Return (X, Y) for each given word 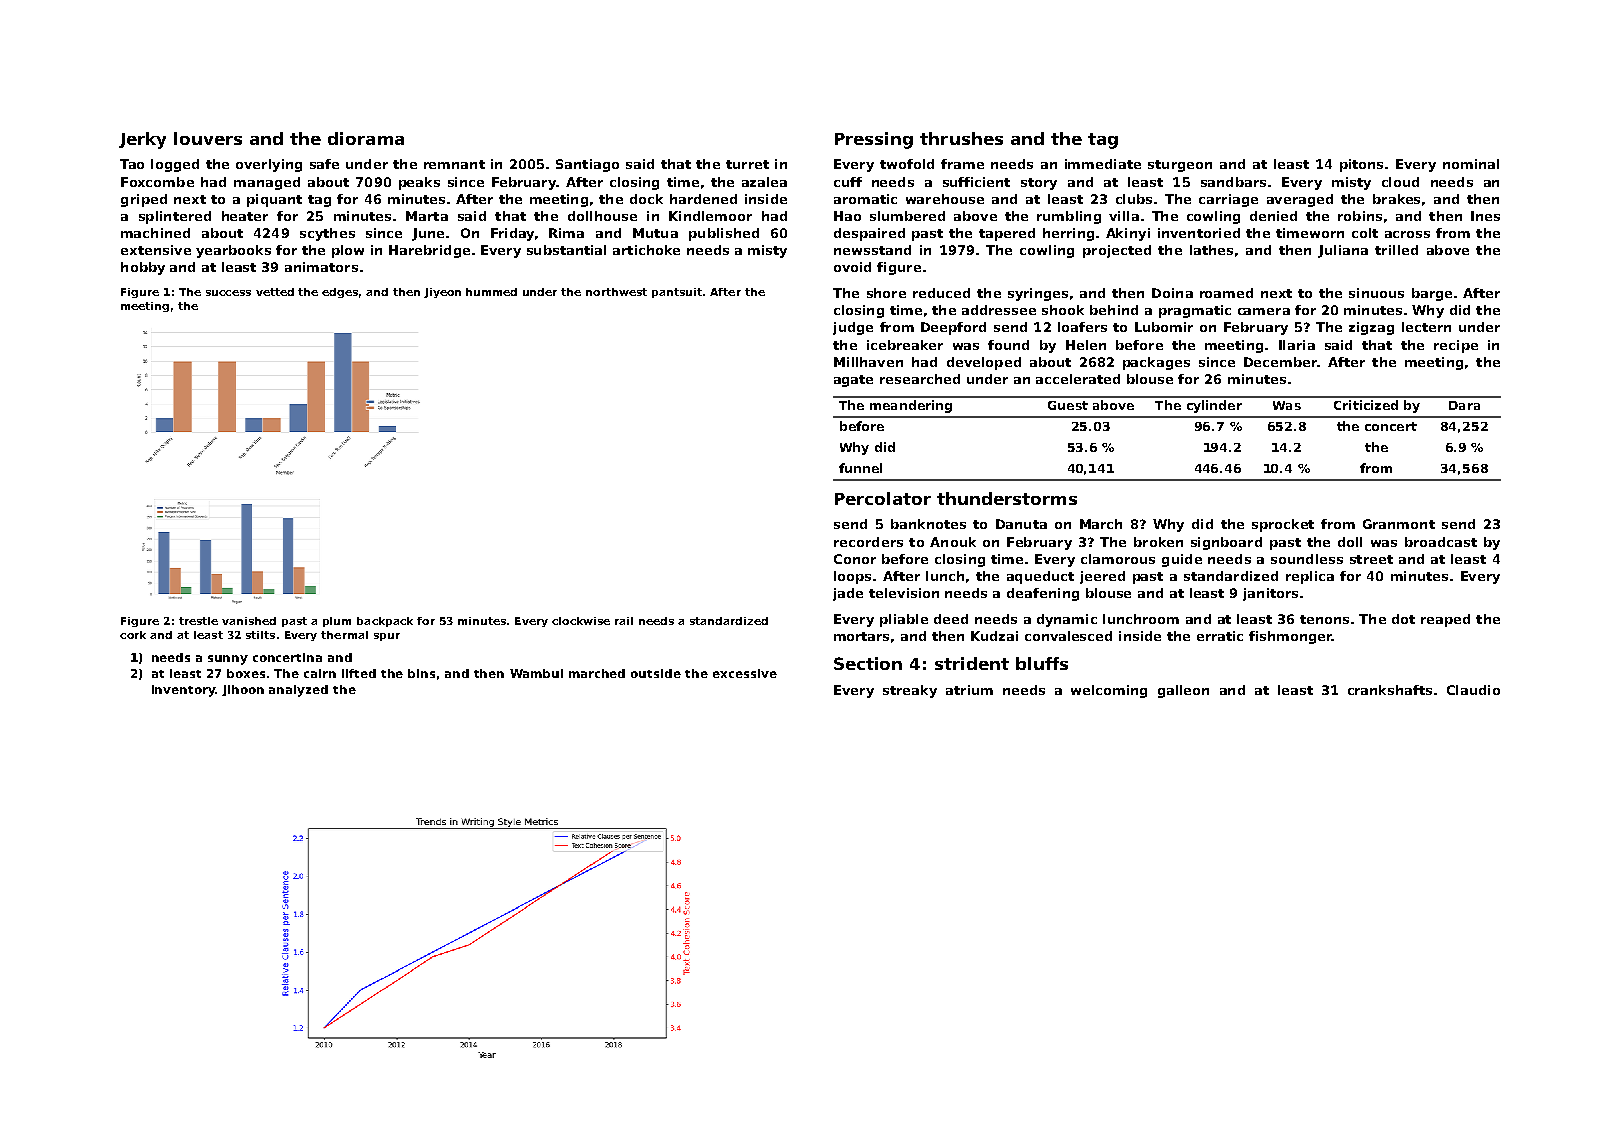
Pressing (874, 140)
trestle (198, 621)
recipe (1456, 346)
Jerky (142, 140)
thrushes (961, 138)
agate (853, 381)
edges (340, 293)
